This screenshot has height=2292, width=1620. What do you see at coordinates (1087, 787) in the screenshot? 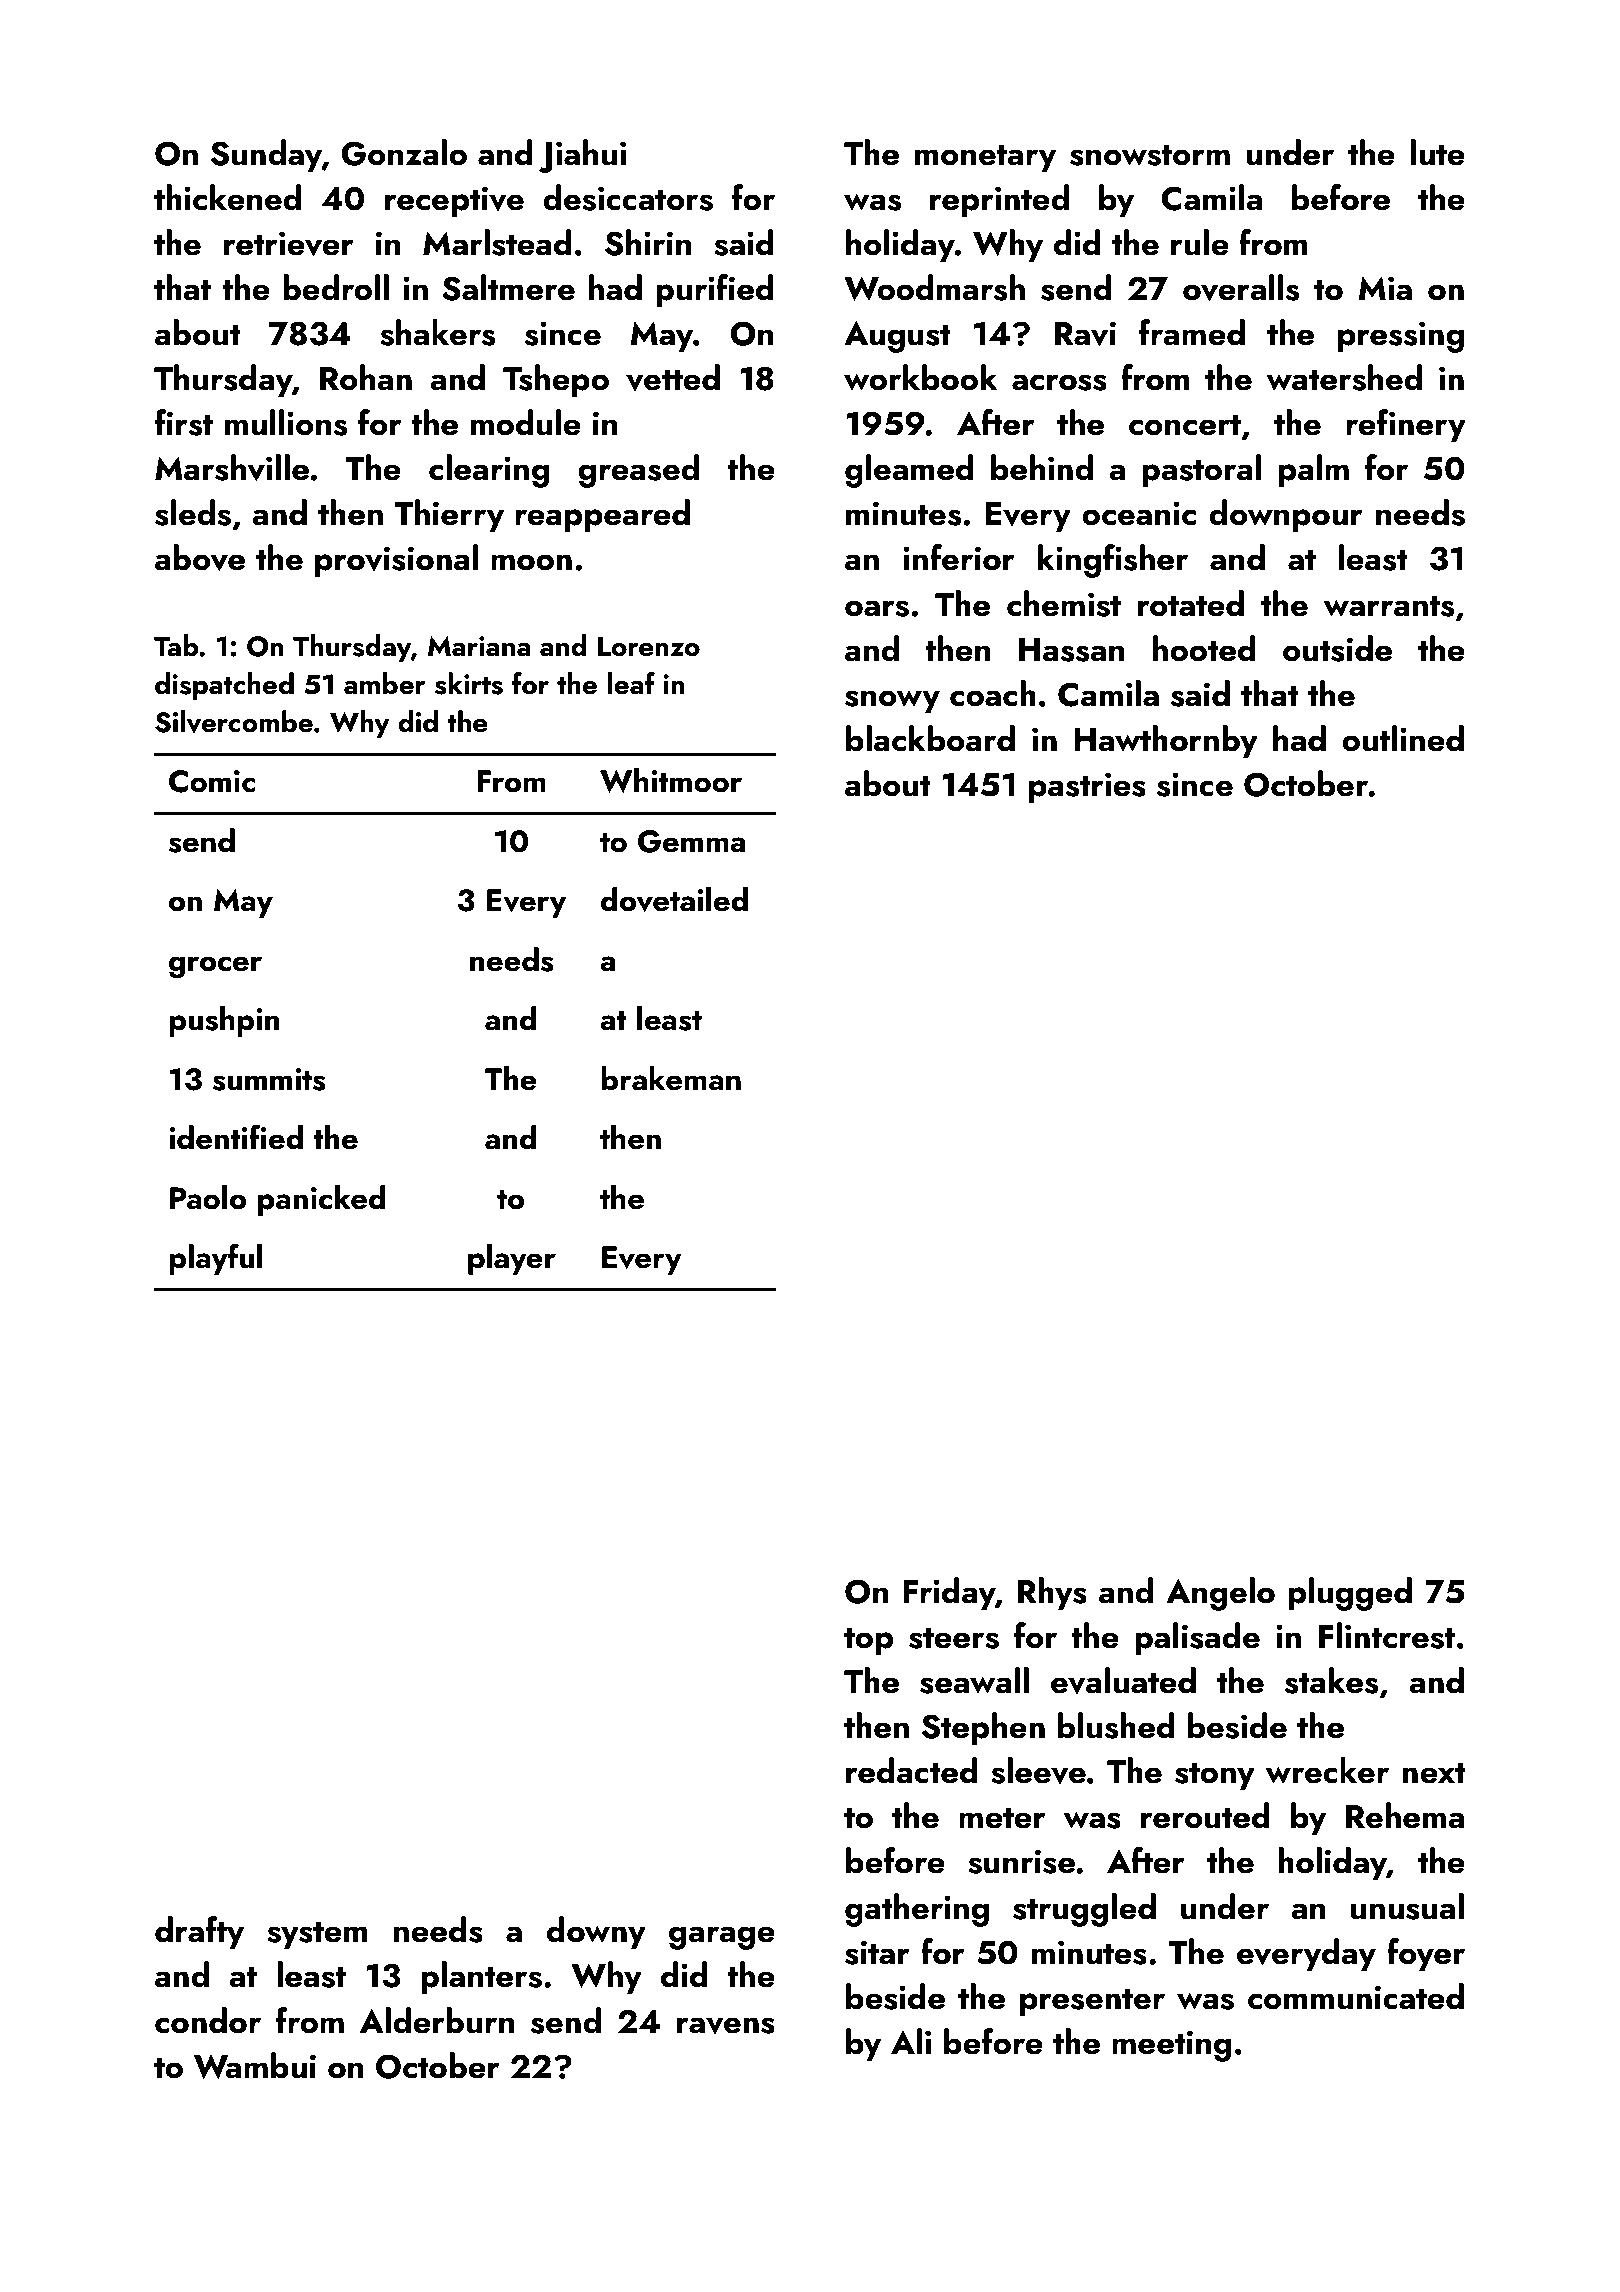
I see `pastries` at bounding box center [1087, 787].
